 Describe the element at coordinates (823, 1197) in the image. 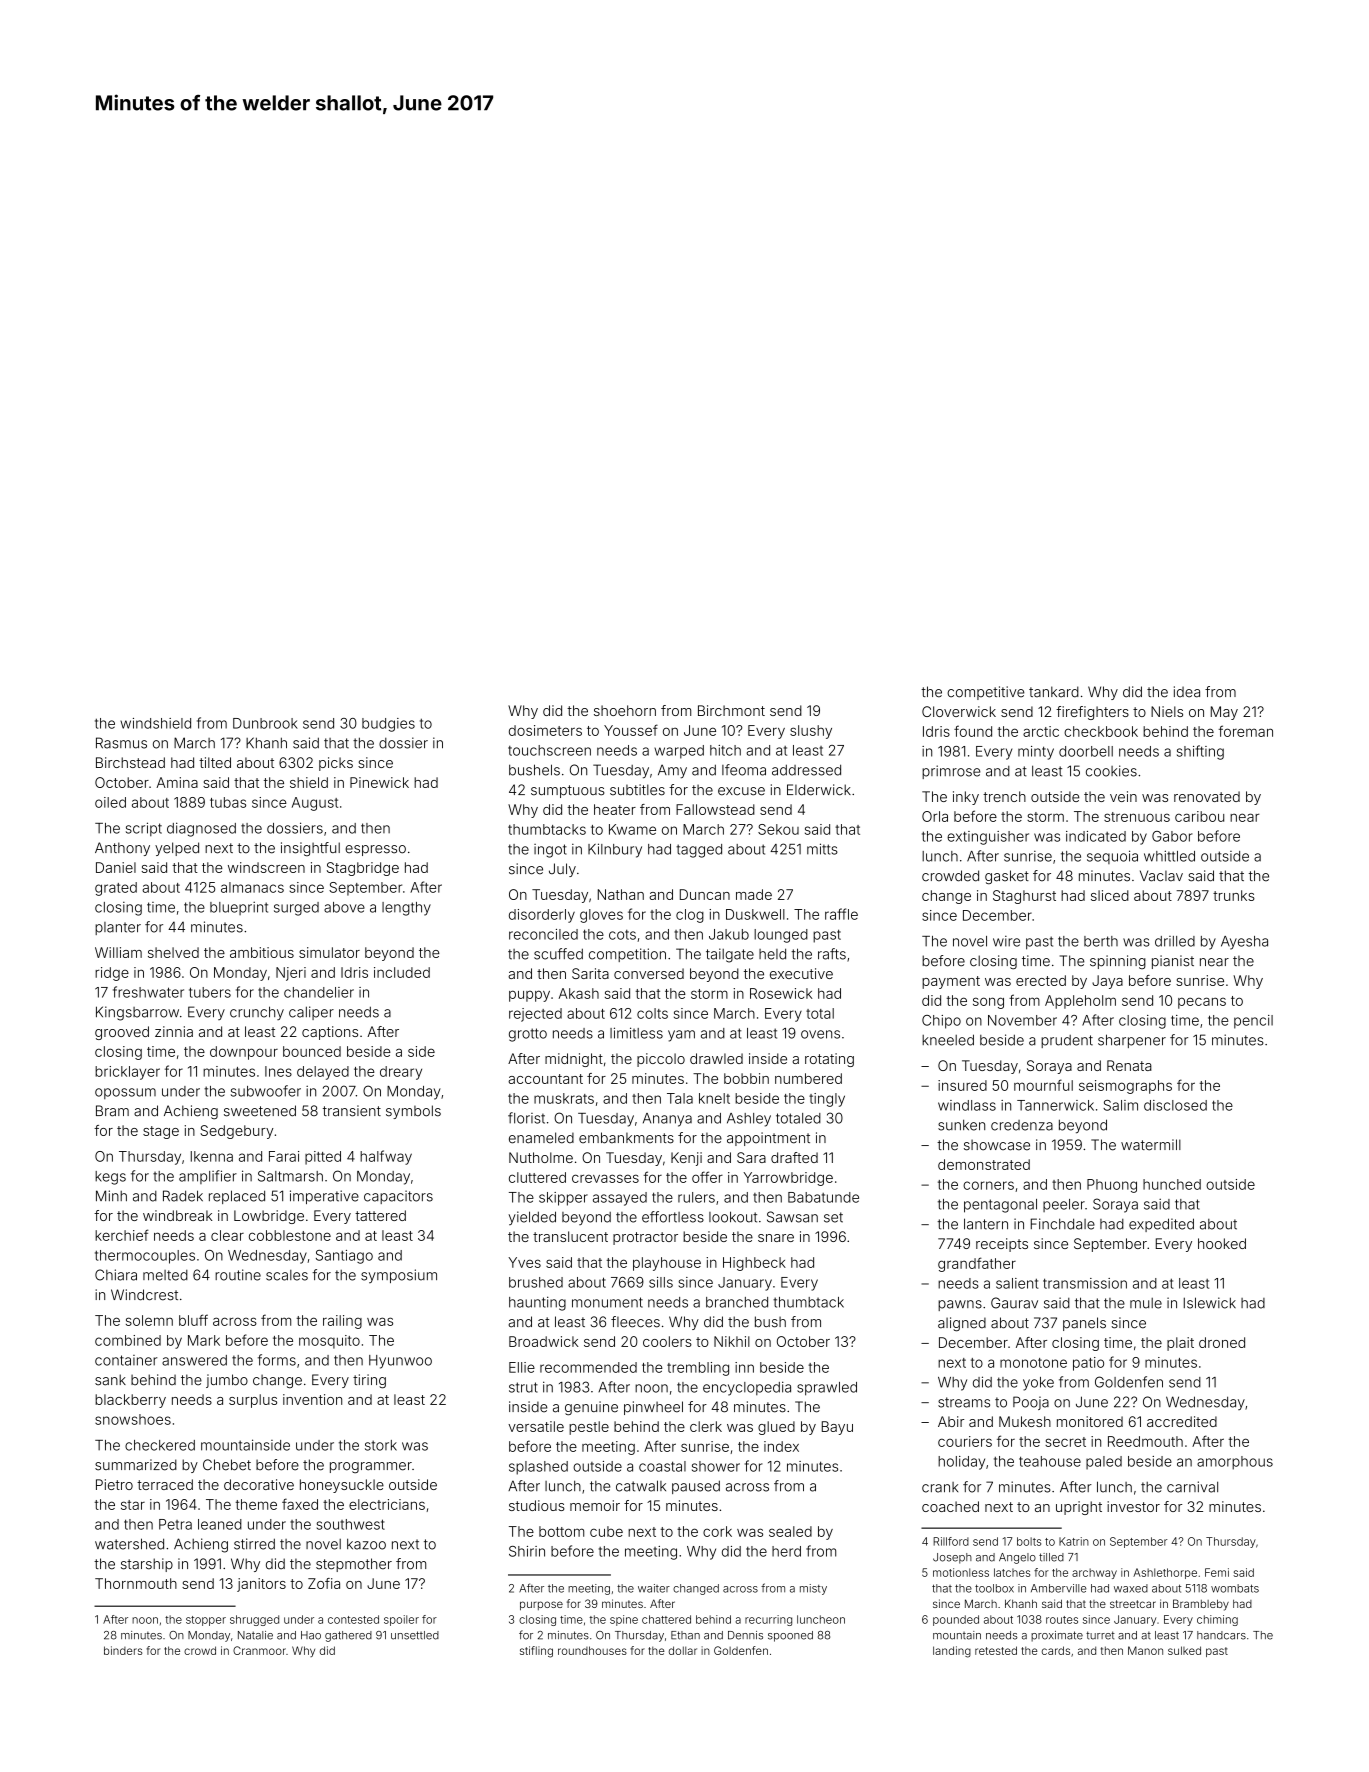

I see `Babatunde` at that location.
